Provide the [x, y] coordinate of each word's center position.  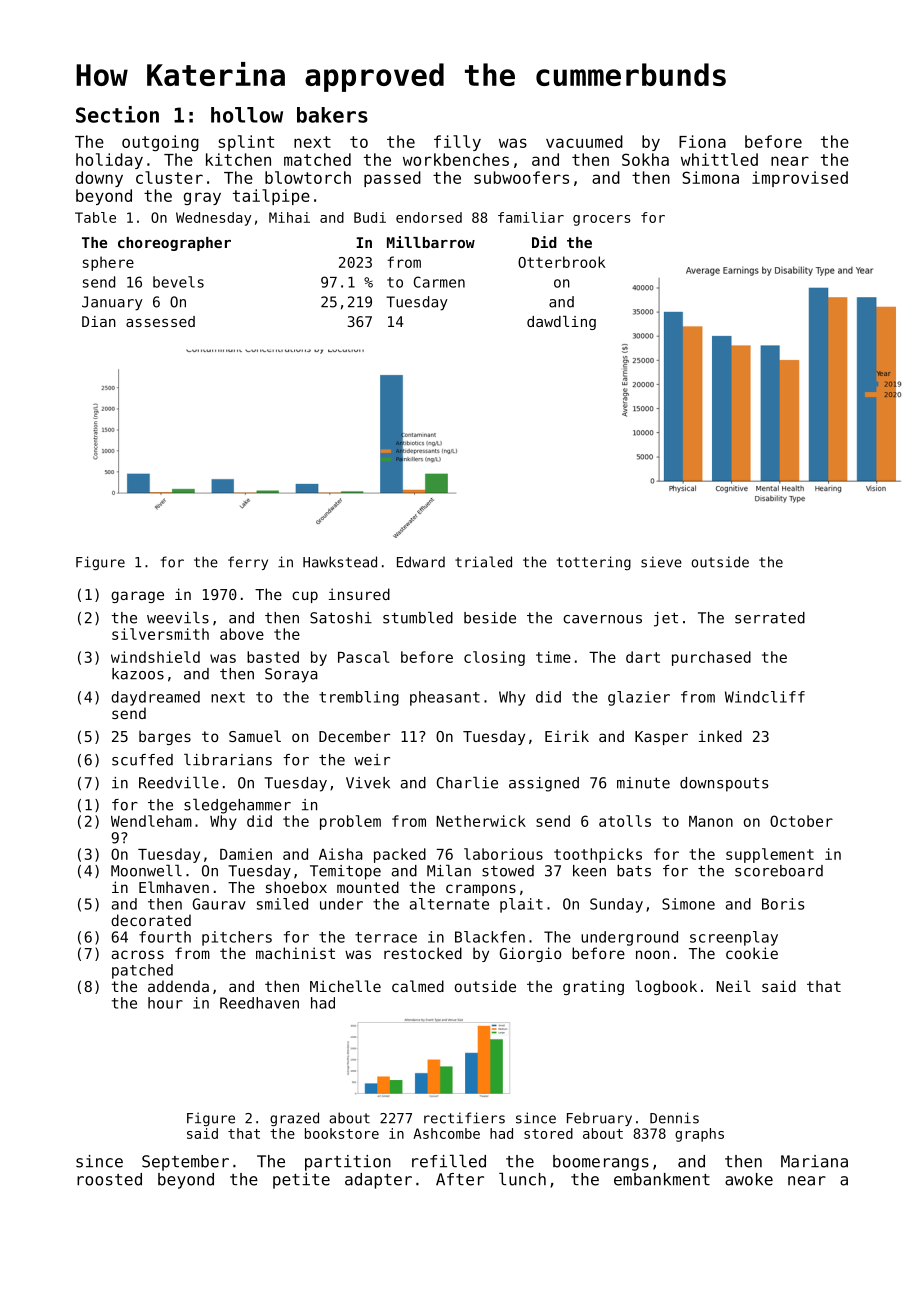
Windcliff [765, 697]
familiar [531, 217]
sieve [661, 562]
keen [589, 871]
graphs [699, 1135]
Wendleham [151, 821]
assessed [160, 321]
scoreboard [779, 871]
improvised [800, 179]
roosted [109, 1179]
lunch [522, 1179]
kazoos [138, 674]
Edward [421, 562]
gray [202, 198]
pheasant [445, 698]
